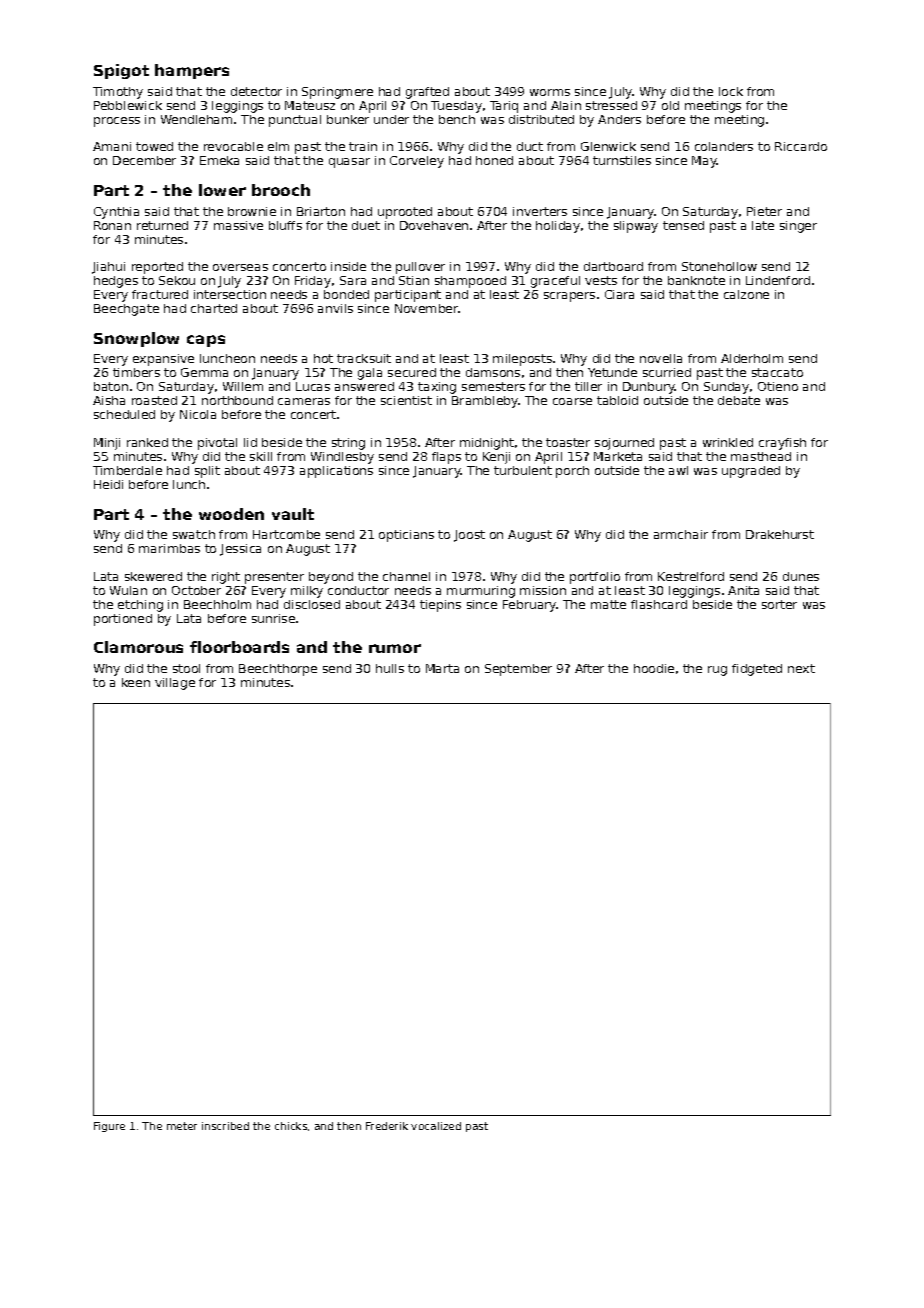  What do you see at coordinates (494, 160) in the page?
I see `honed` at bounding box center [494, 160].
